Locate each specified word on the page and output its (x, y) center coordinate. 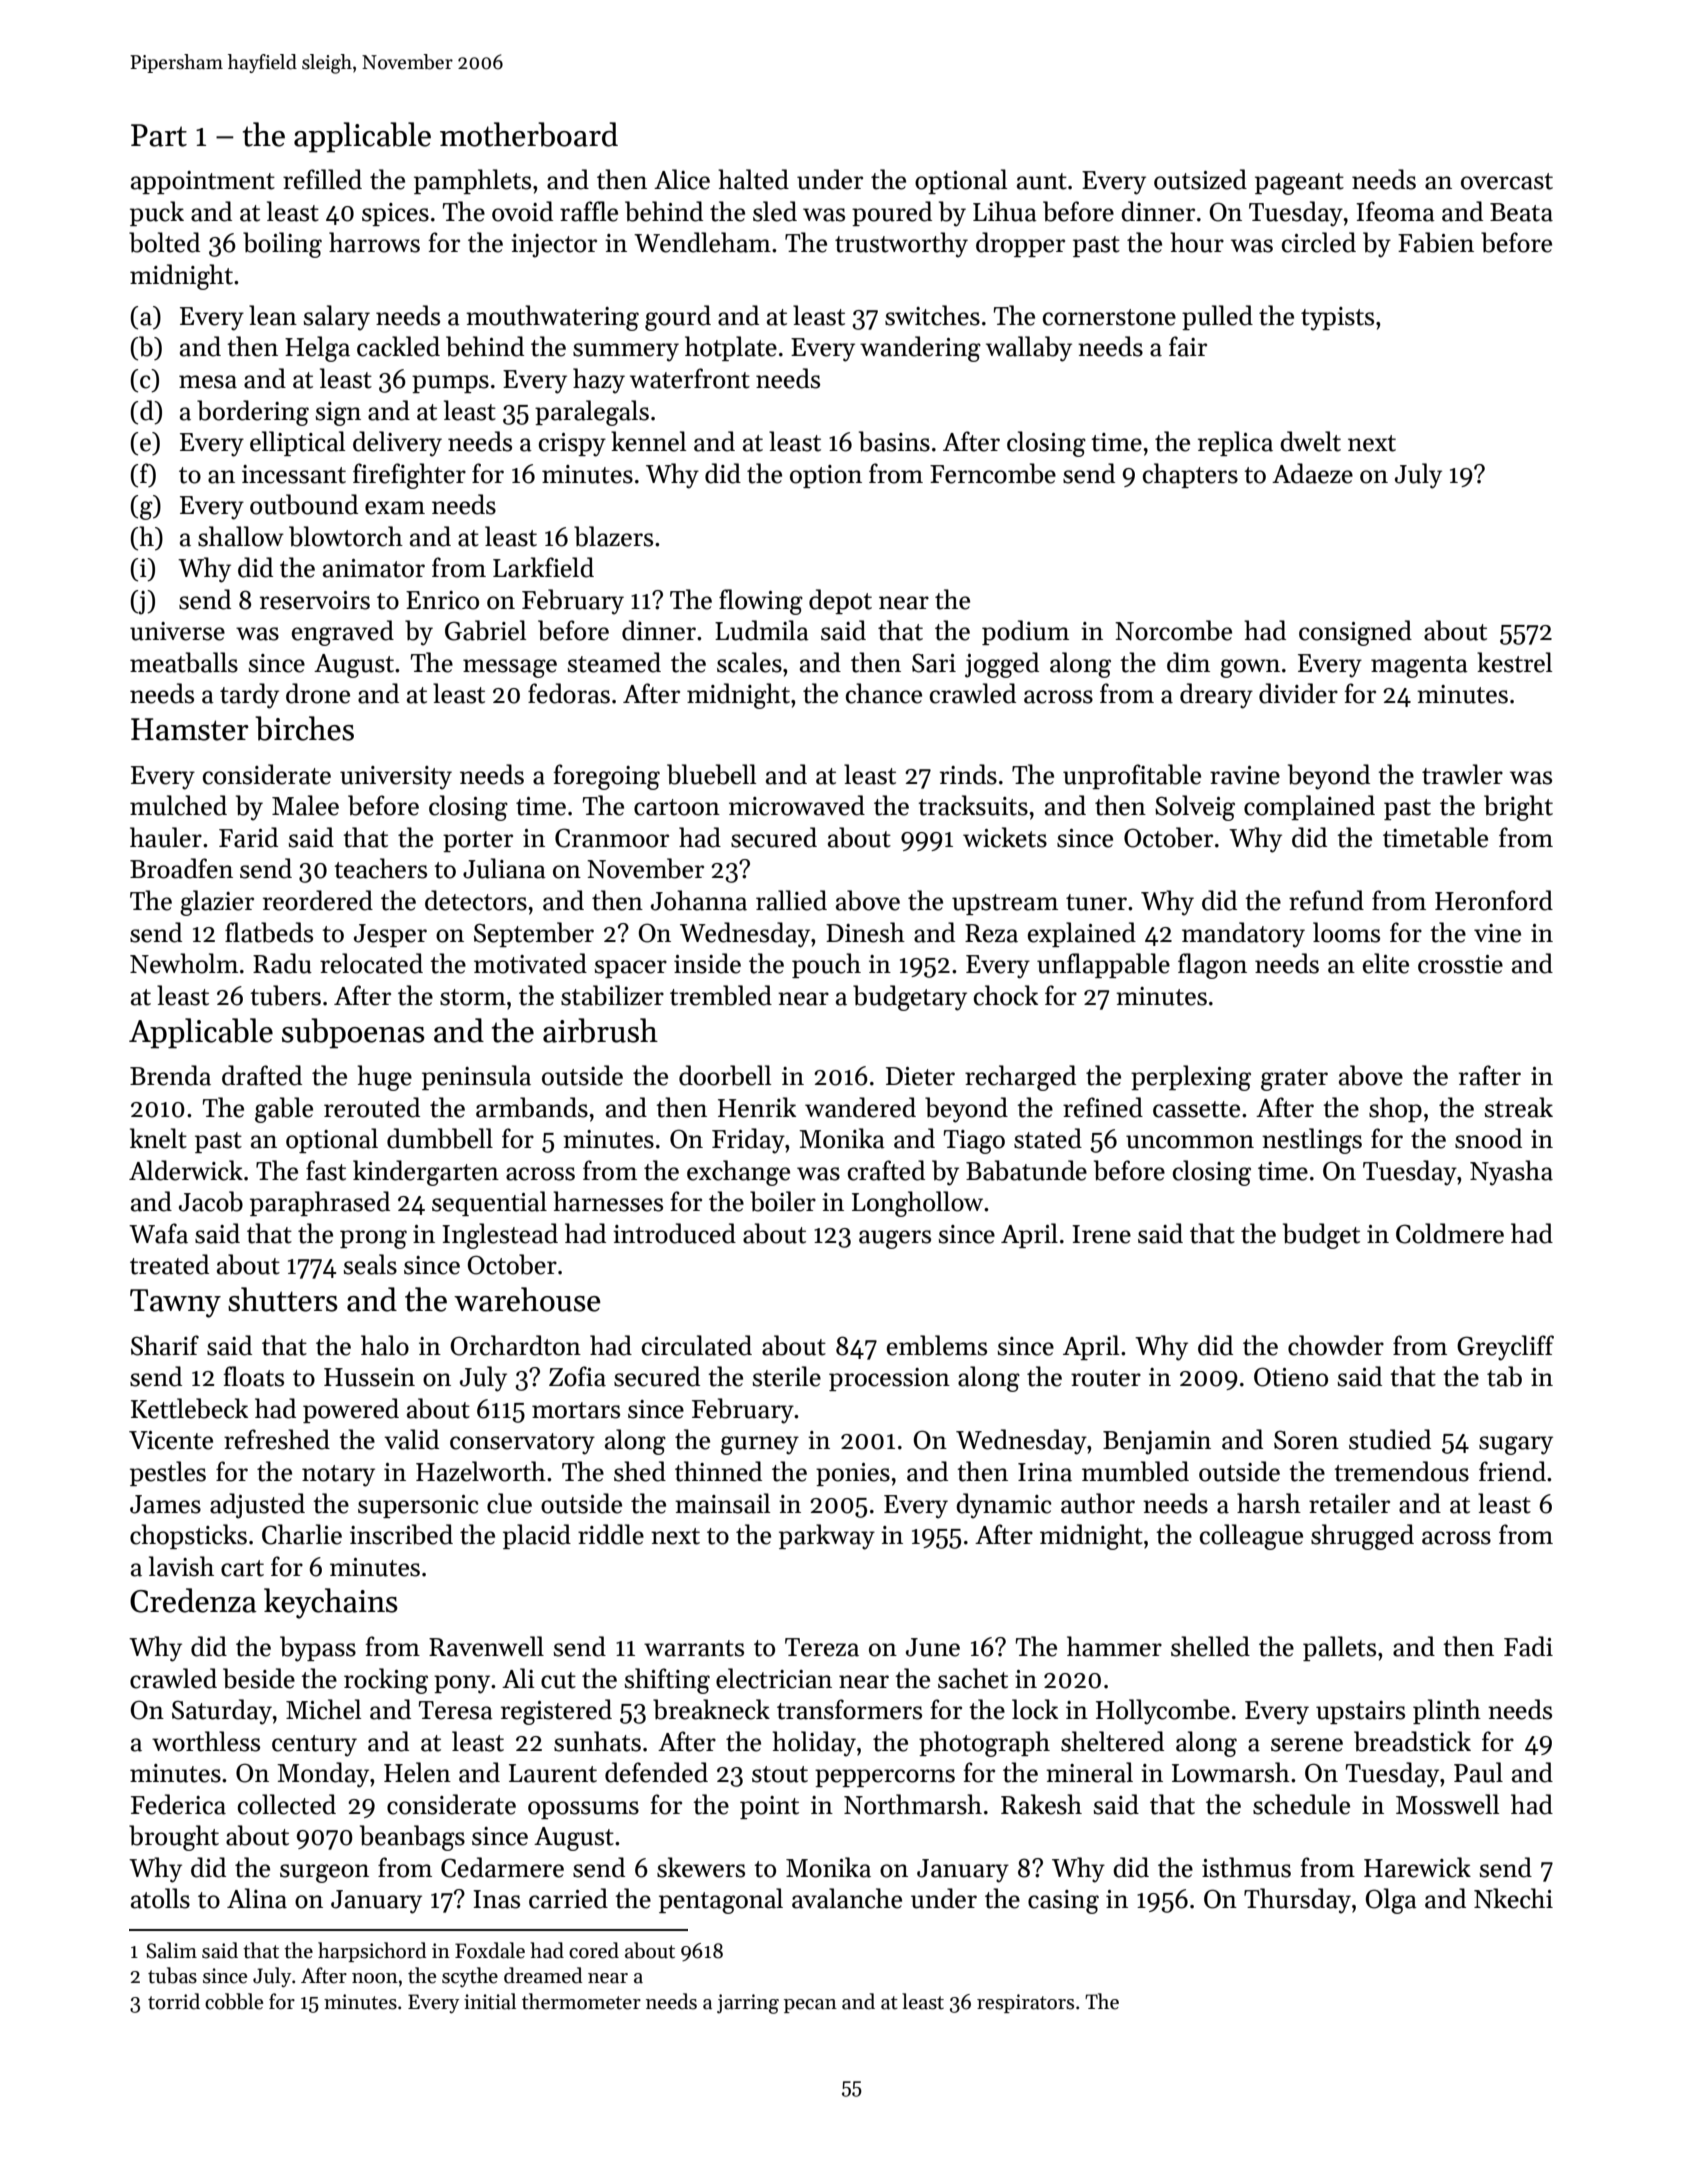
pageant (1299, 184)
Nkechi (1513, 1898)
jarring (748, 2004)
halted (753, 179)
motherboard (529, 134)
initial (490, 2001)
